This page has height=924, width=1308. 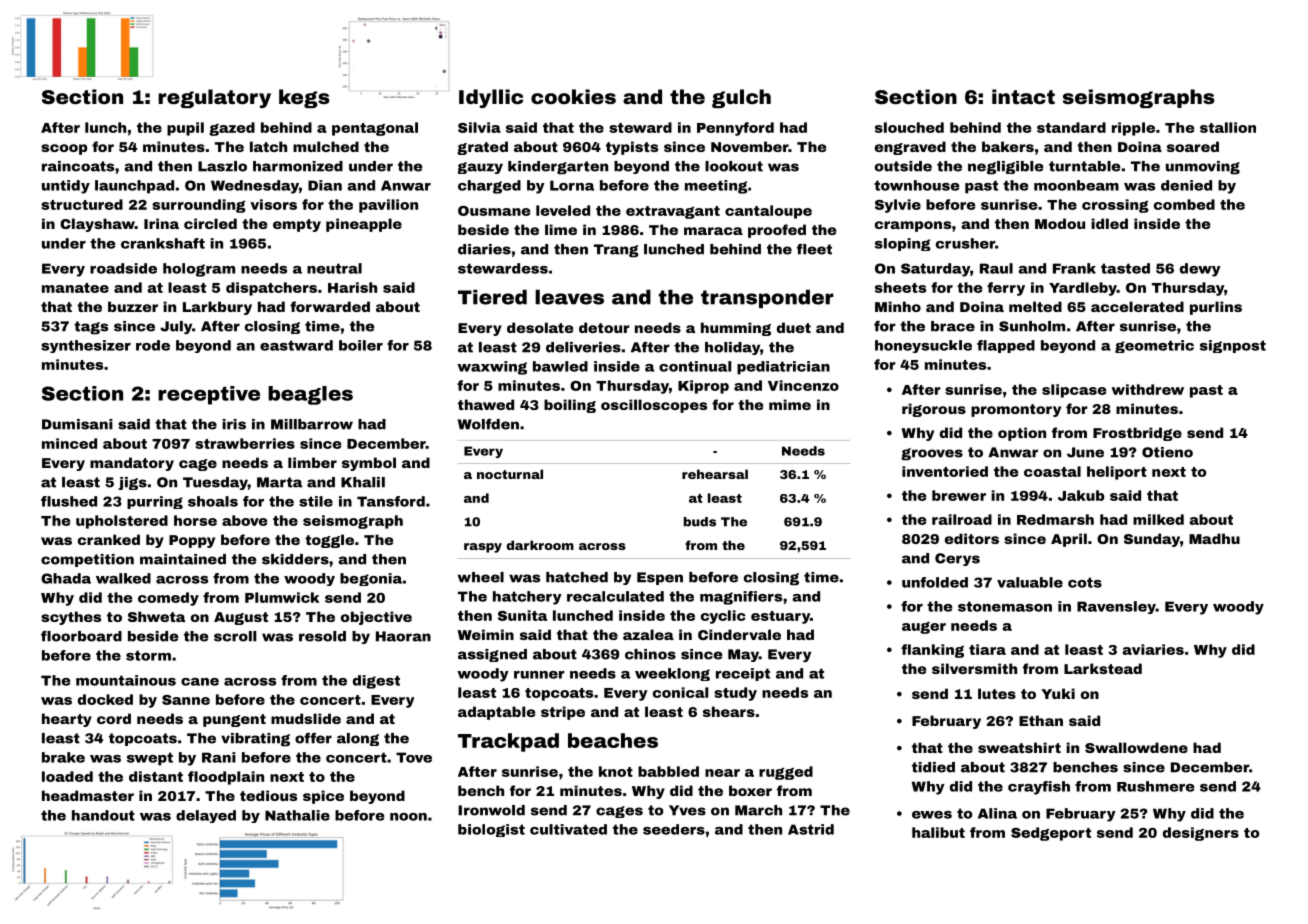 What do you see at coordinates (735, 129) in the page?
I see `Pennyford` at bounding box center [735, 129].
